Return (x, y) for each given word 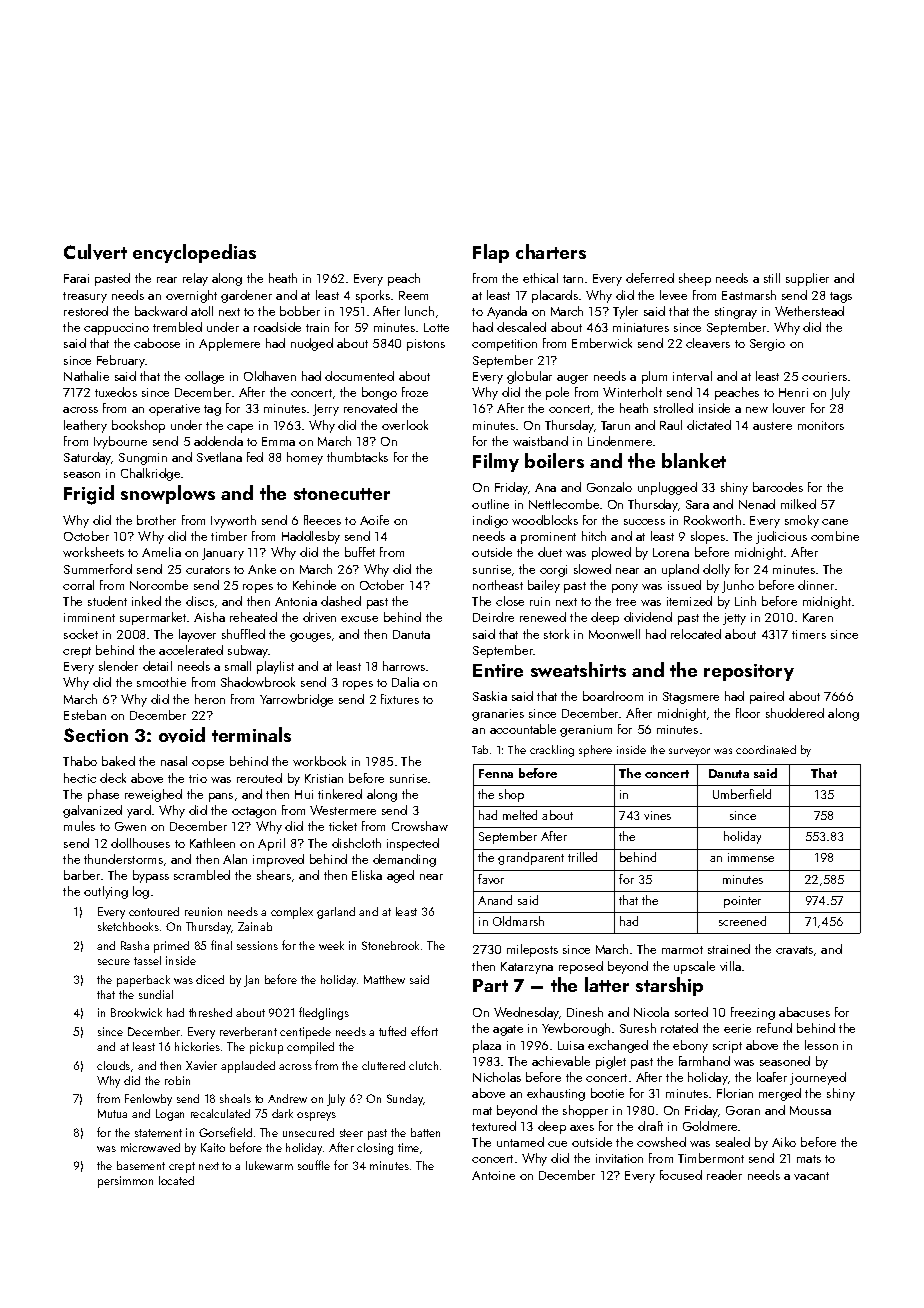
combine (835, 536)
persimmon (125, 1182)
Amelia (161, 552)
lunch (419, 311)
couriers (824, 376)
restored (86, 311)
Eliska (367, 875)
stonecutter (342, 494)
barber (82, 875)
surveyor (689, 752)
